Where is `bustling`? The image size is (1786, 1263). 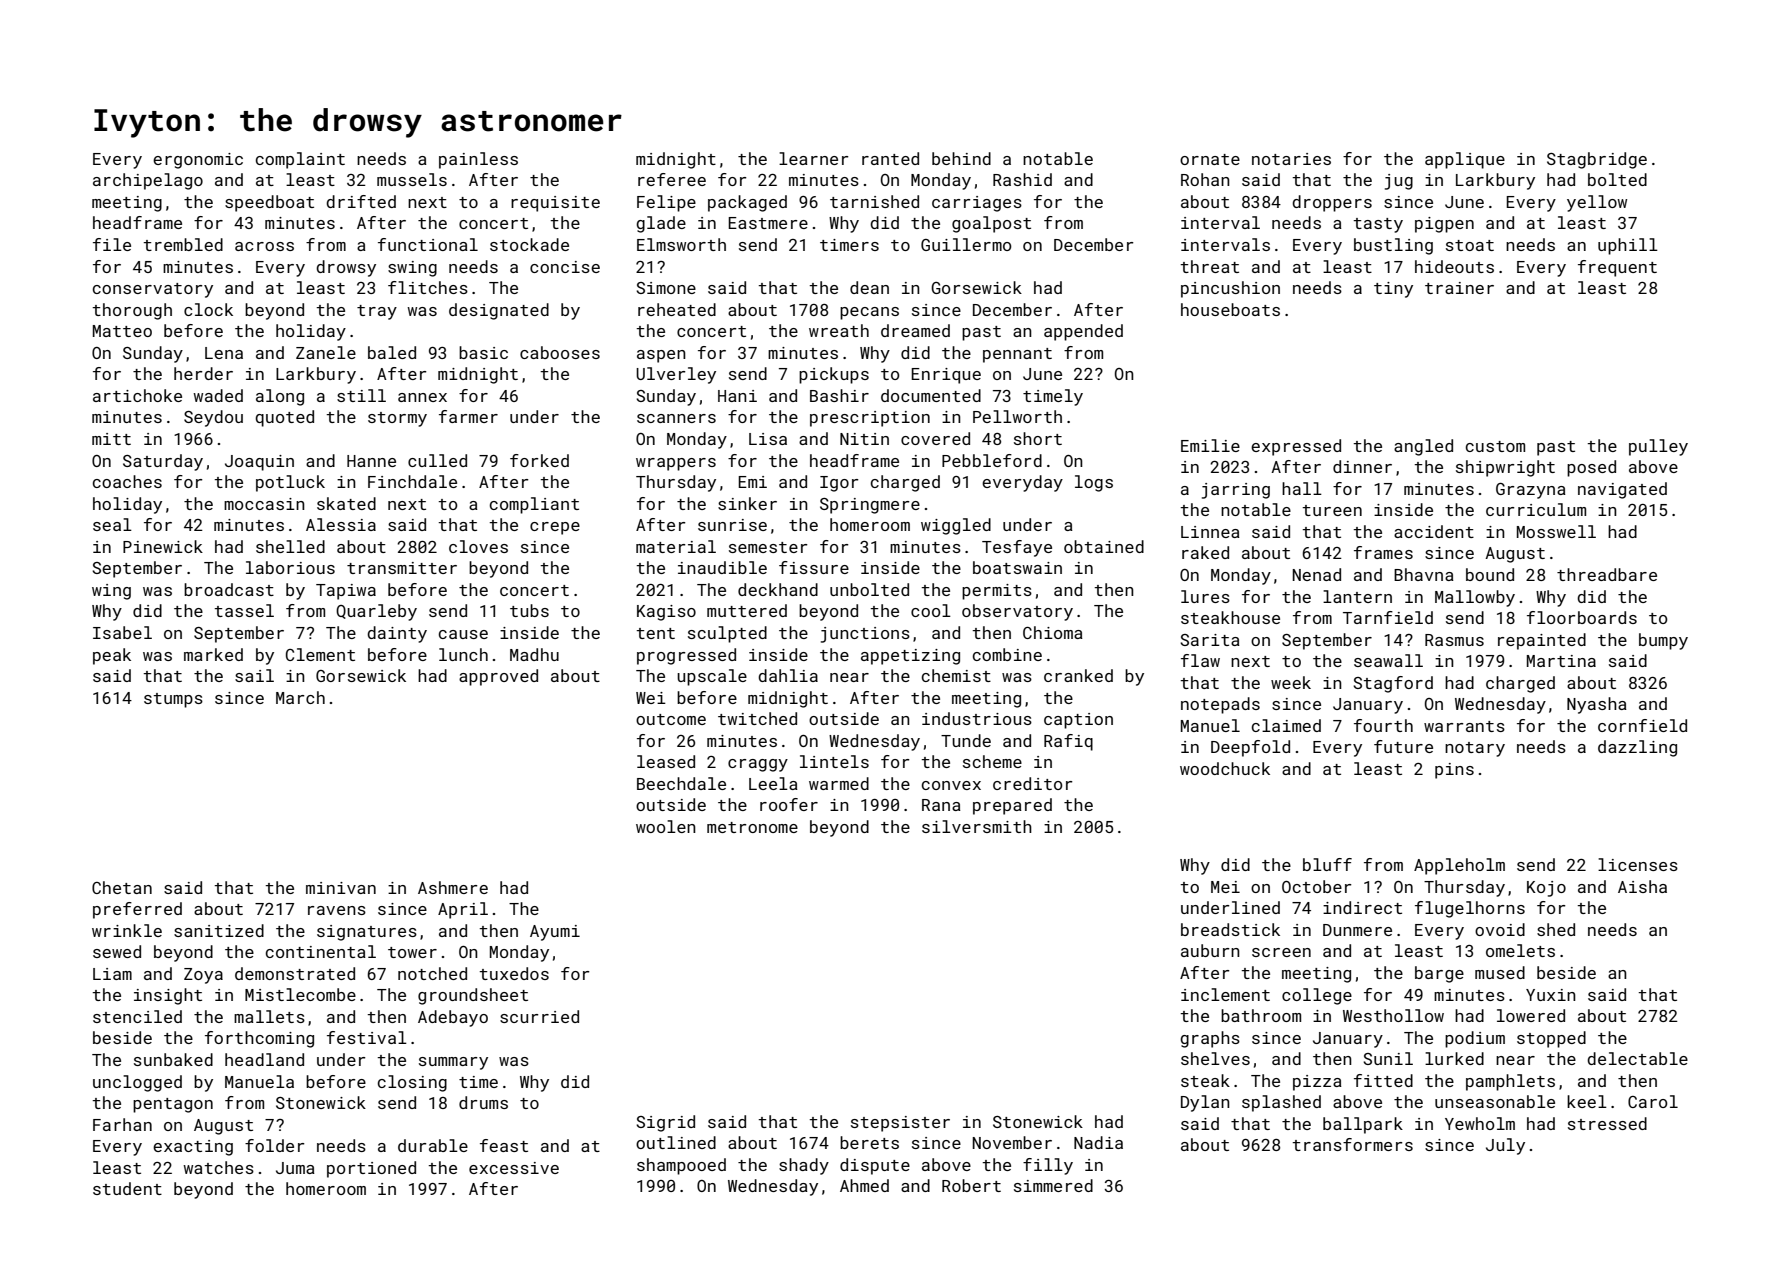 bustling is located at coordinates (1393, 246).
